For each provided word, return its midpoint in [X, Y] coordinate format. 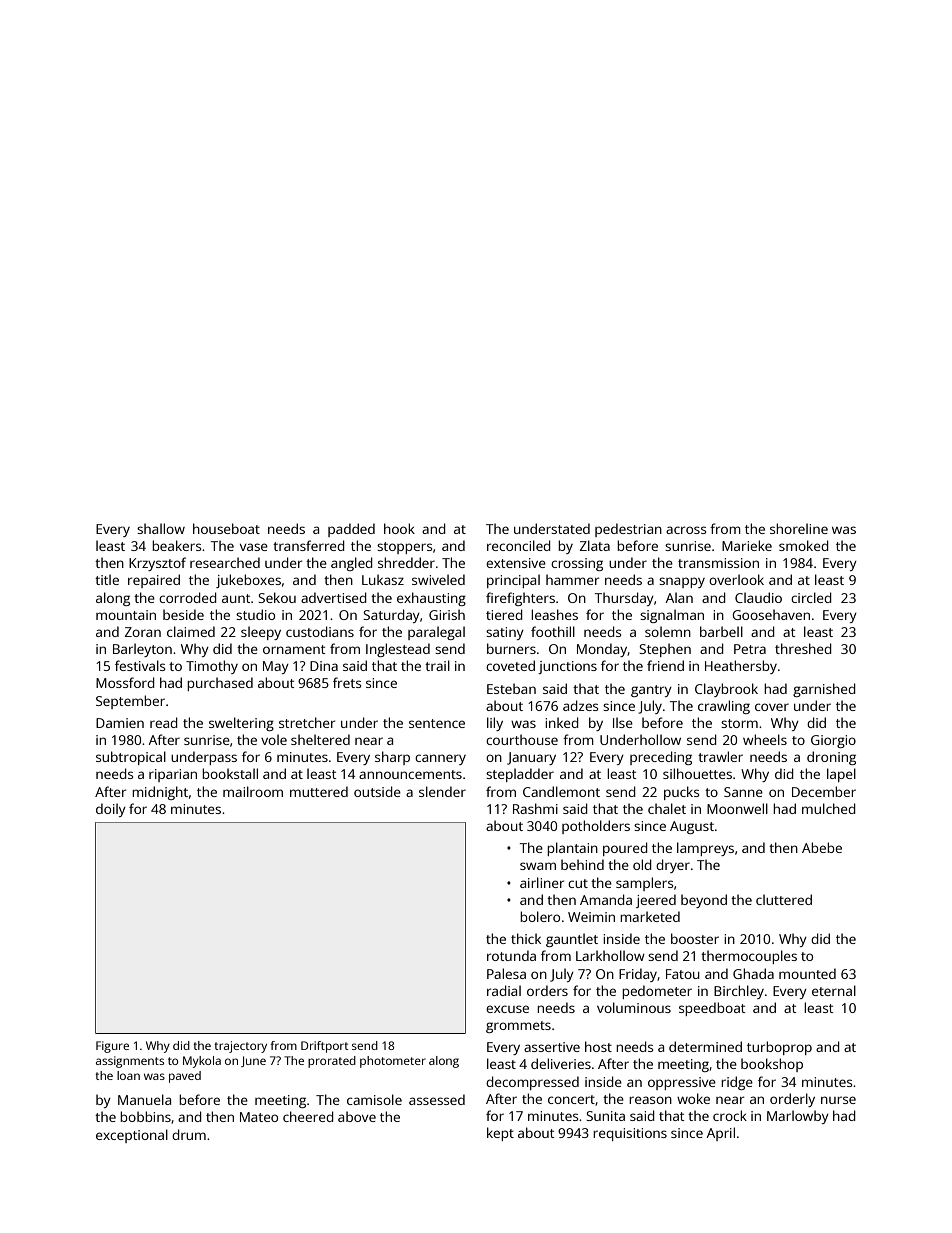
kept [500, 1134]
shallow [161, 528]
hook [399, 528]
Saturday [391, 616]
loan [128, 1075]
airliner [542, 882]
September [130, 702]
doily [111, 810]
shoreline [799, 528]
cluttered [784, 899]
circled [811, 597]
